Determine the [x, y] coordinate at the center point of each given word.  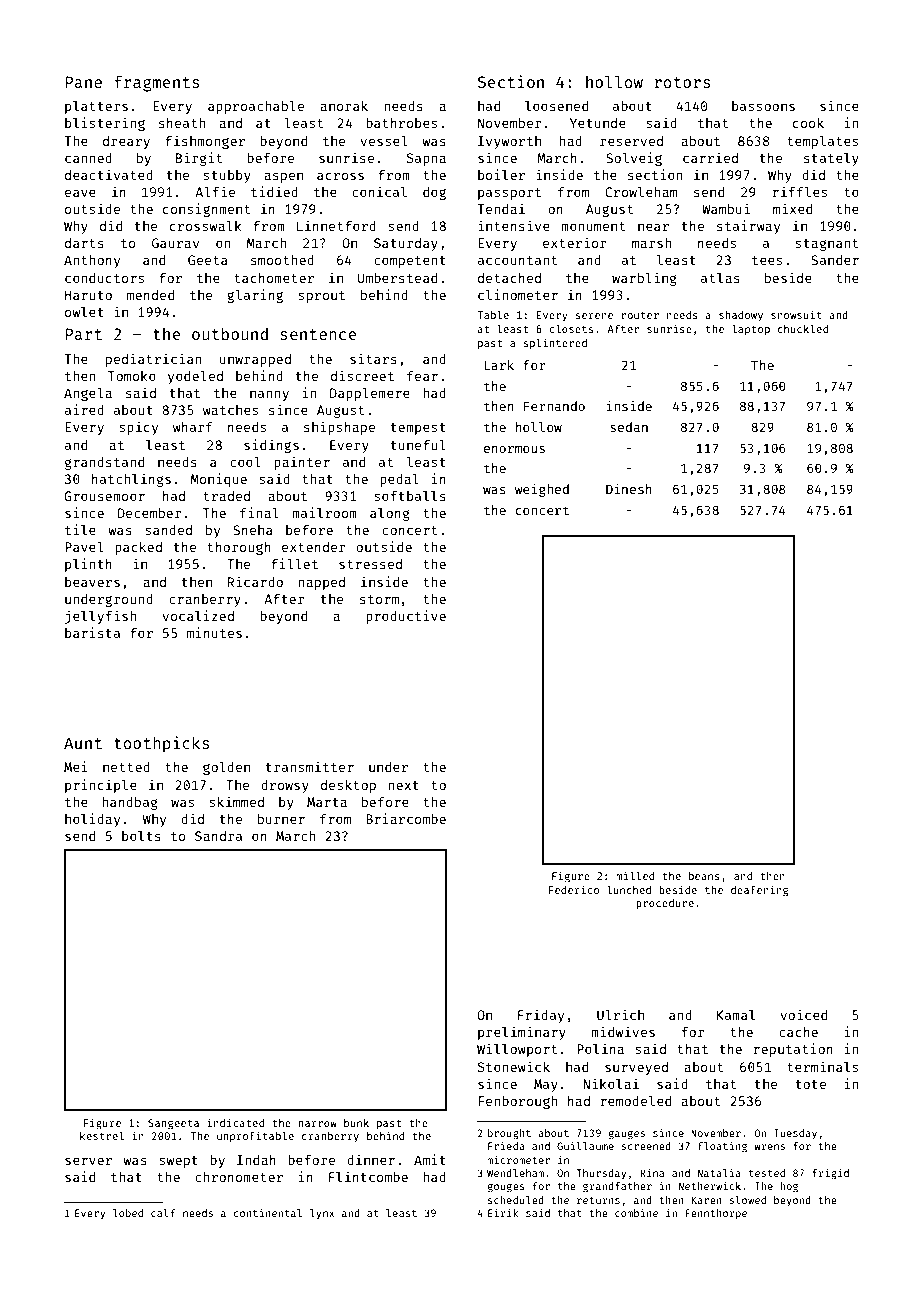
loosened [556, 105]
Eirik [503, 1213]
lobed [128, 1213]
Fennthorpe [716, 1214]
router [640, 315]
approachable [256, 107]
